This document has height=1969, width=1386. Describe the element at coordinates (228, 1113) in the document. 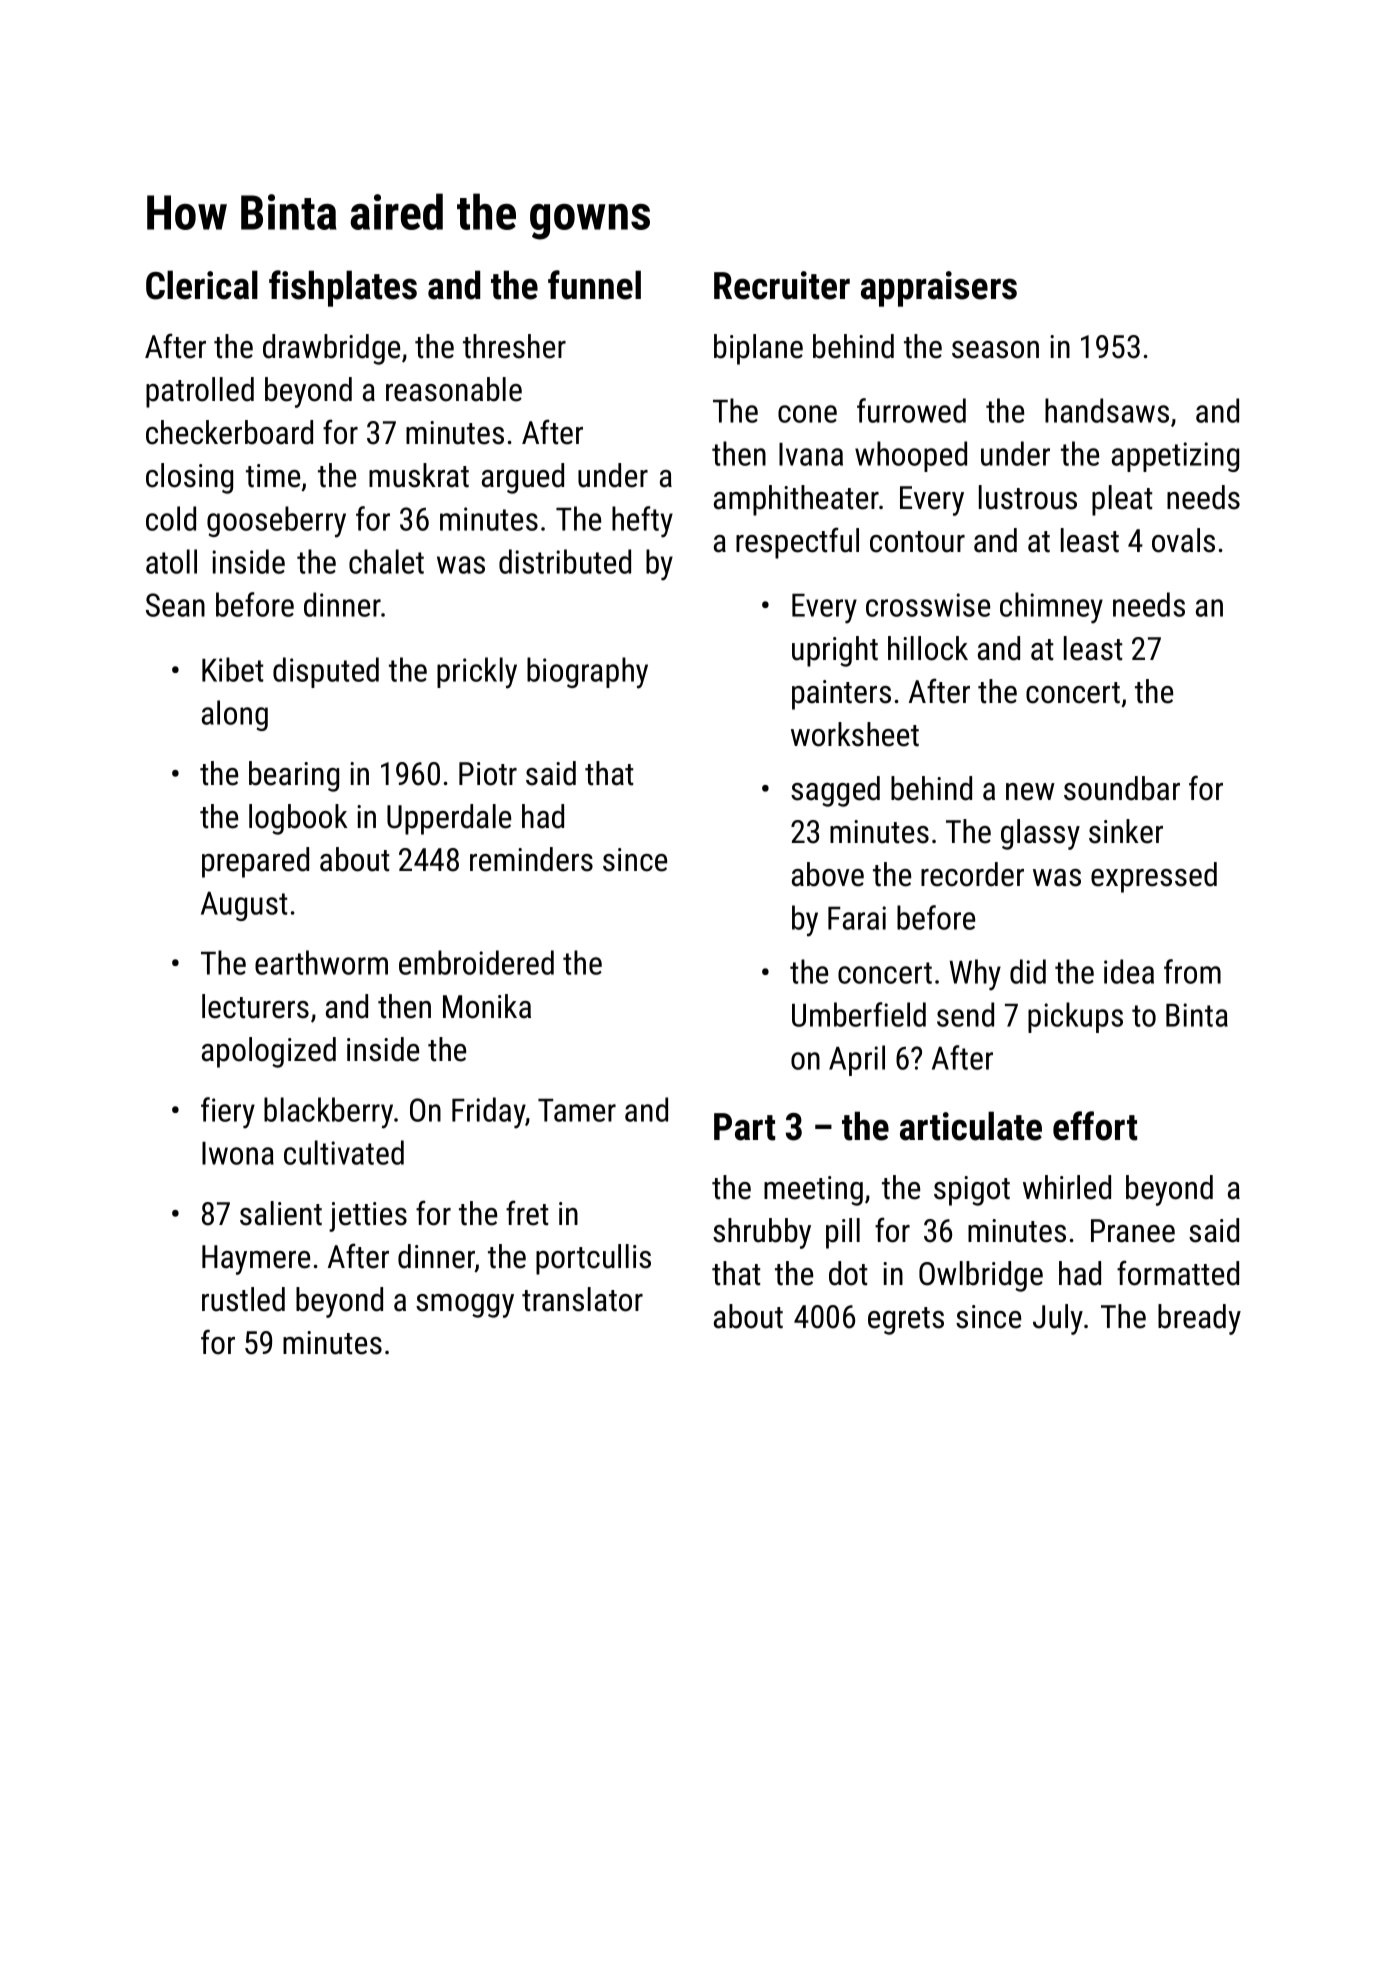

I see `fiery` at that location.
